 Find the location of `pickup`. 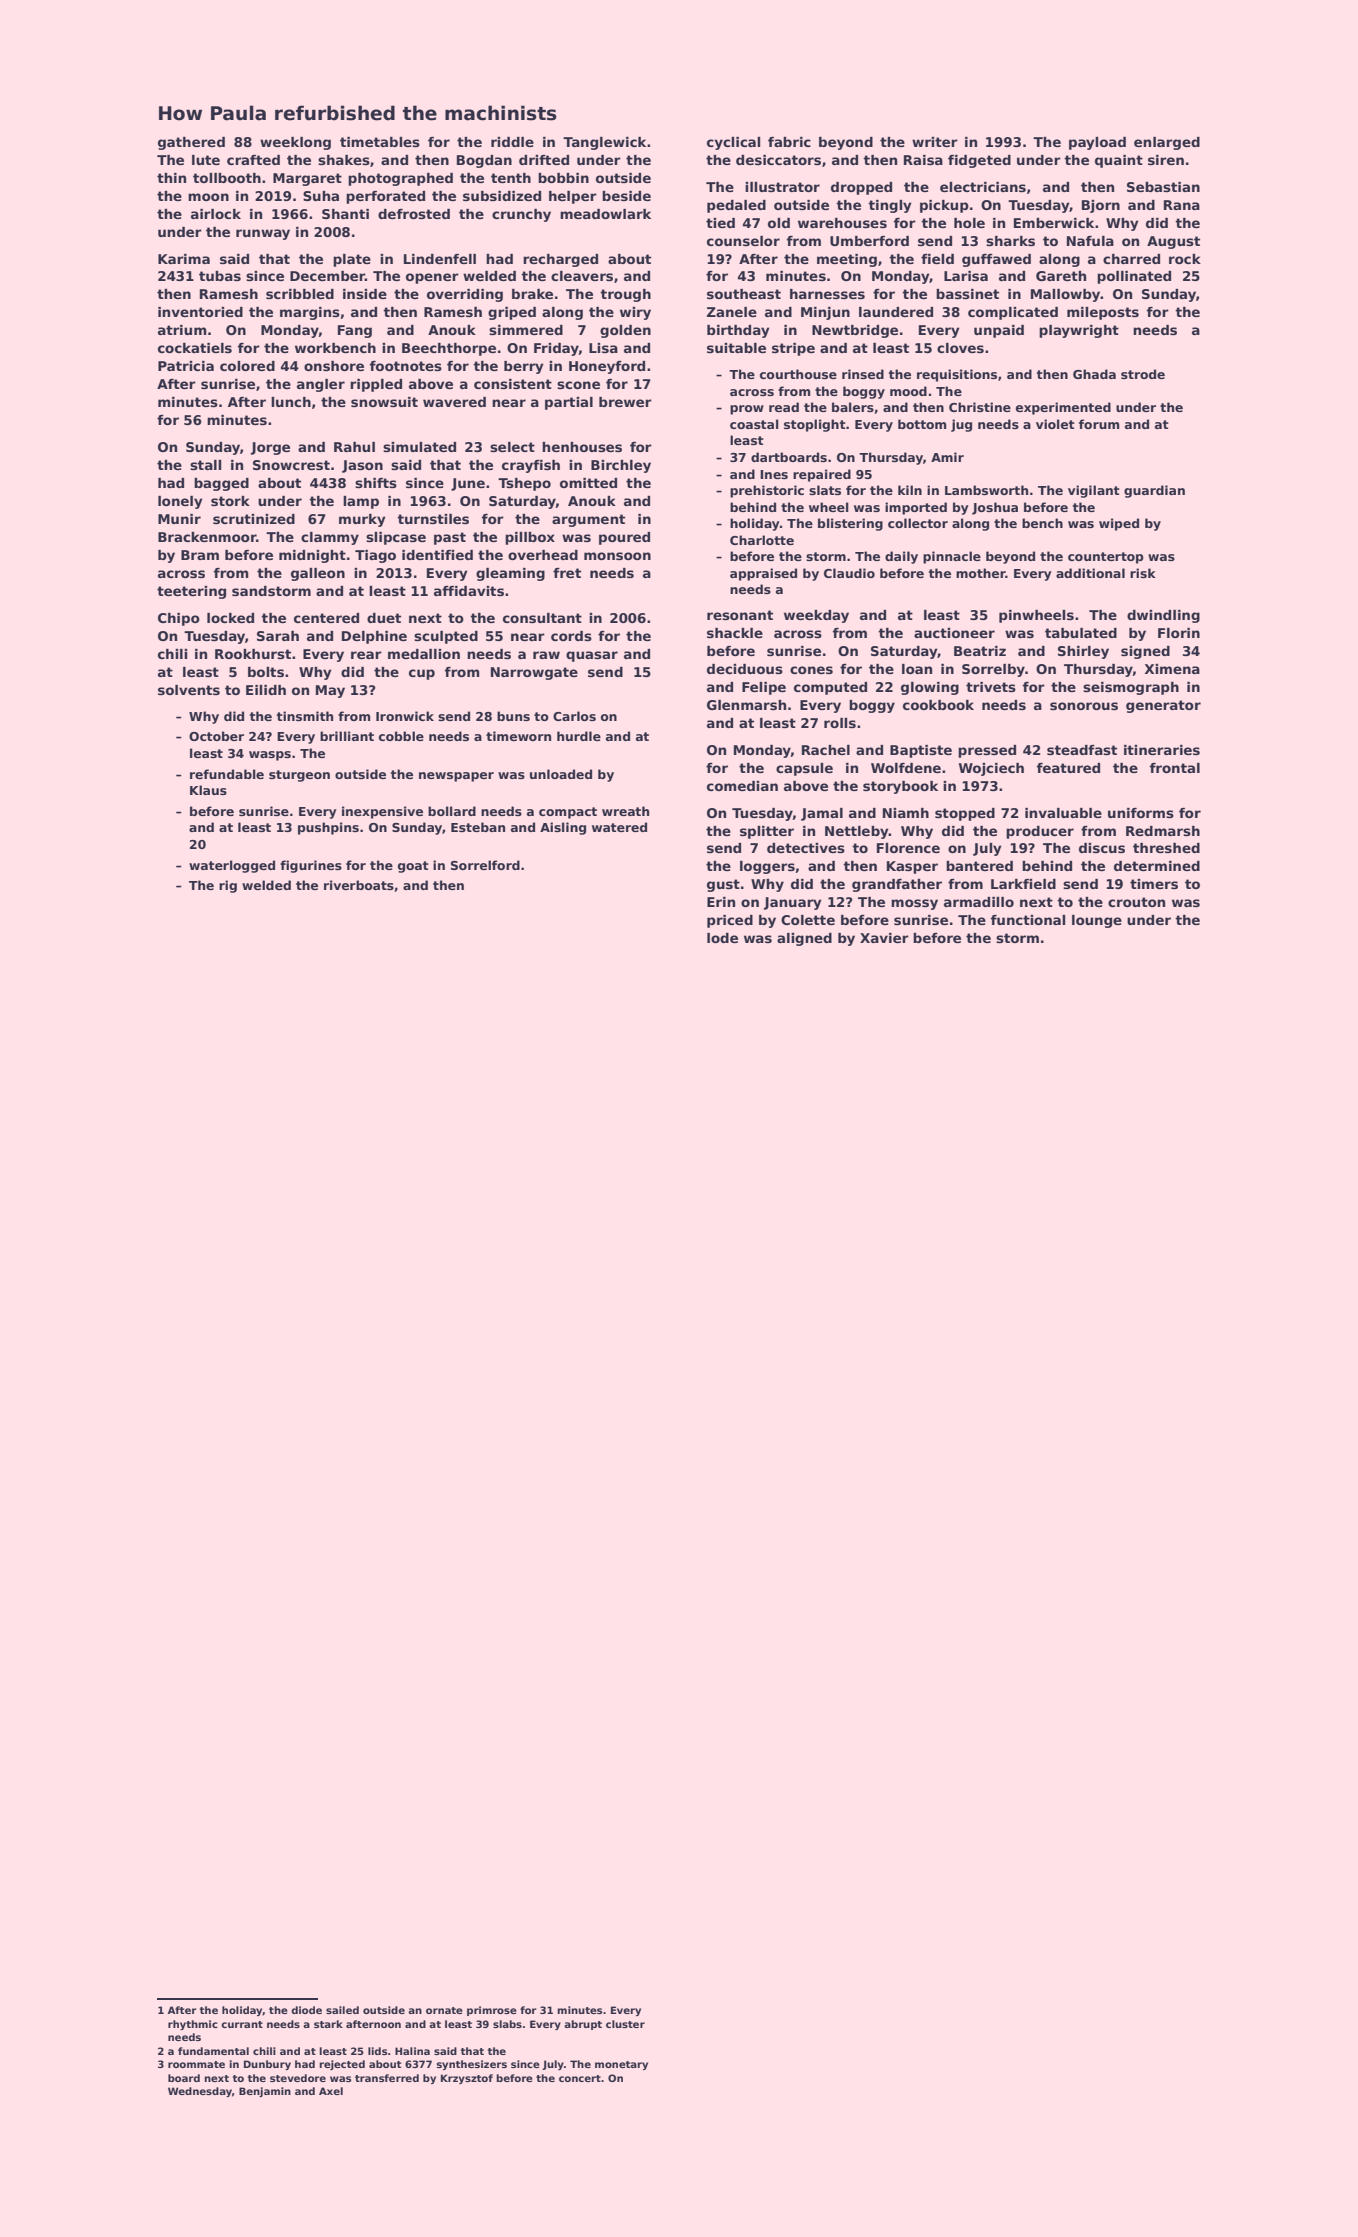

pickup is located at coordinates (944, 206).
